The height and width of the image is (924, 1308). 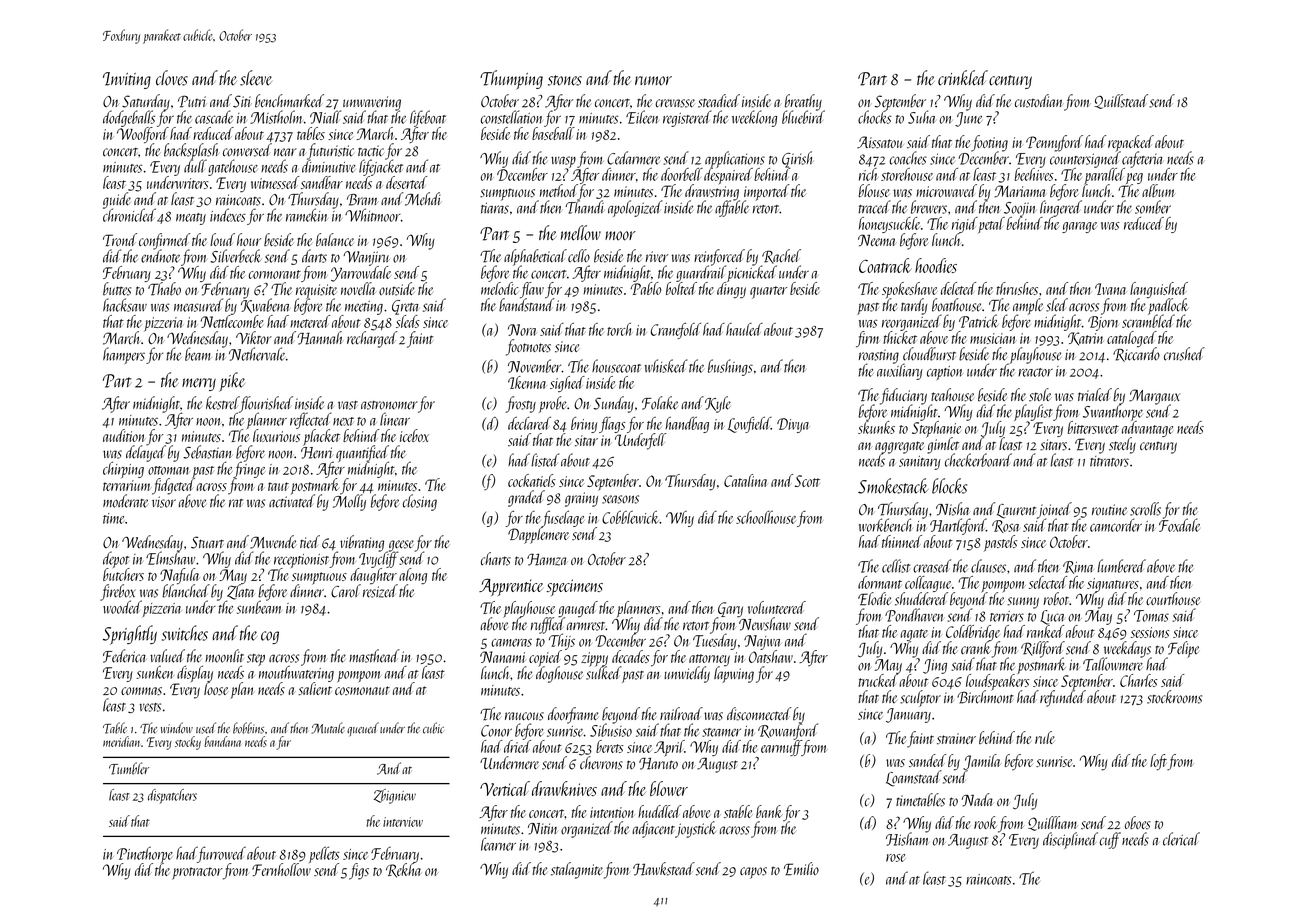 What do you see at coordinates (1182, 649) in the image?
I see `Felipe` at bounding box center [1182, 649].
